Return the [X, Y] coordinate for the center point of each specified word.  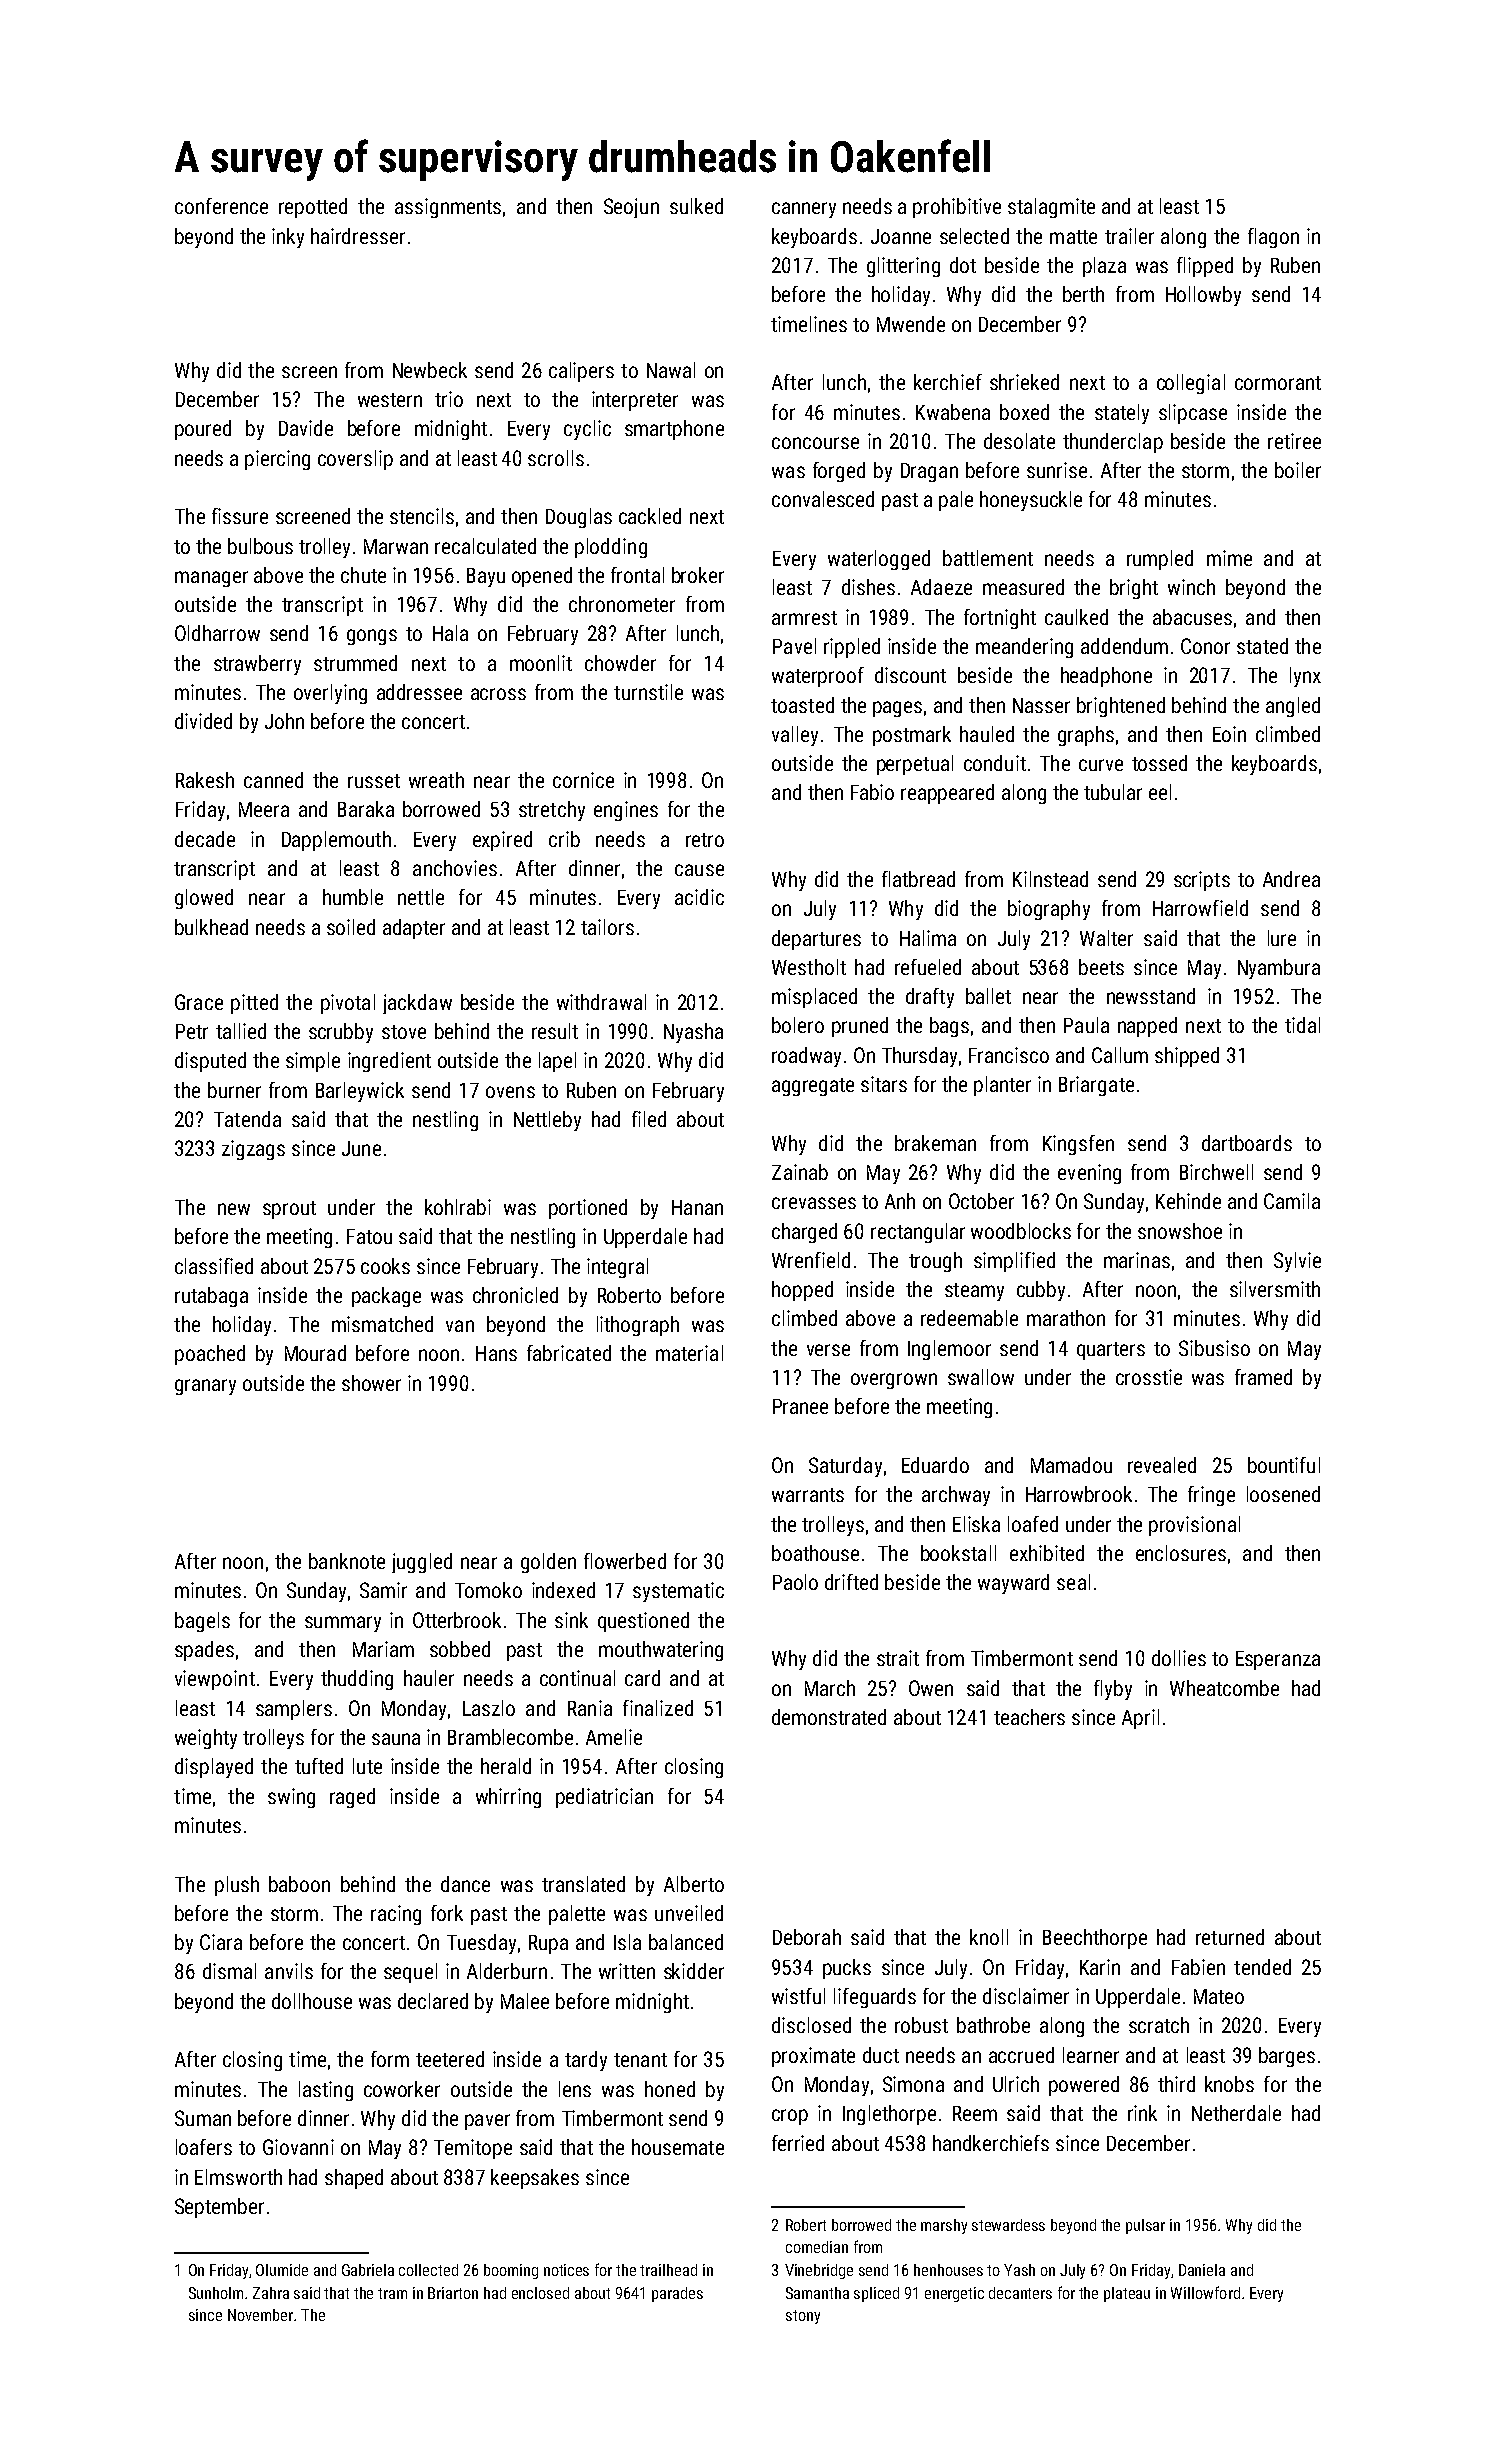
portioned [588, 1209]
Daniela [1202, 2270]
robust [921, 2025]
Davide [306, 428]
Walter [1106, 938]
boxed [1024, 412]
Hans [496, 1353]
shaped [354, 2179]
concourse [815, 443]
